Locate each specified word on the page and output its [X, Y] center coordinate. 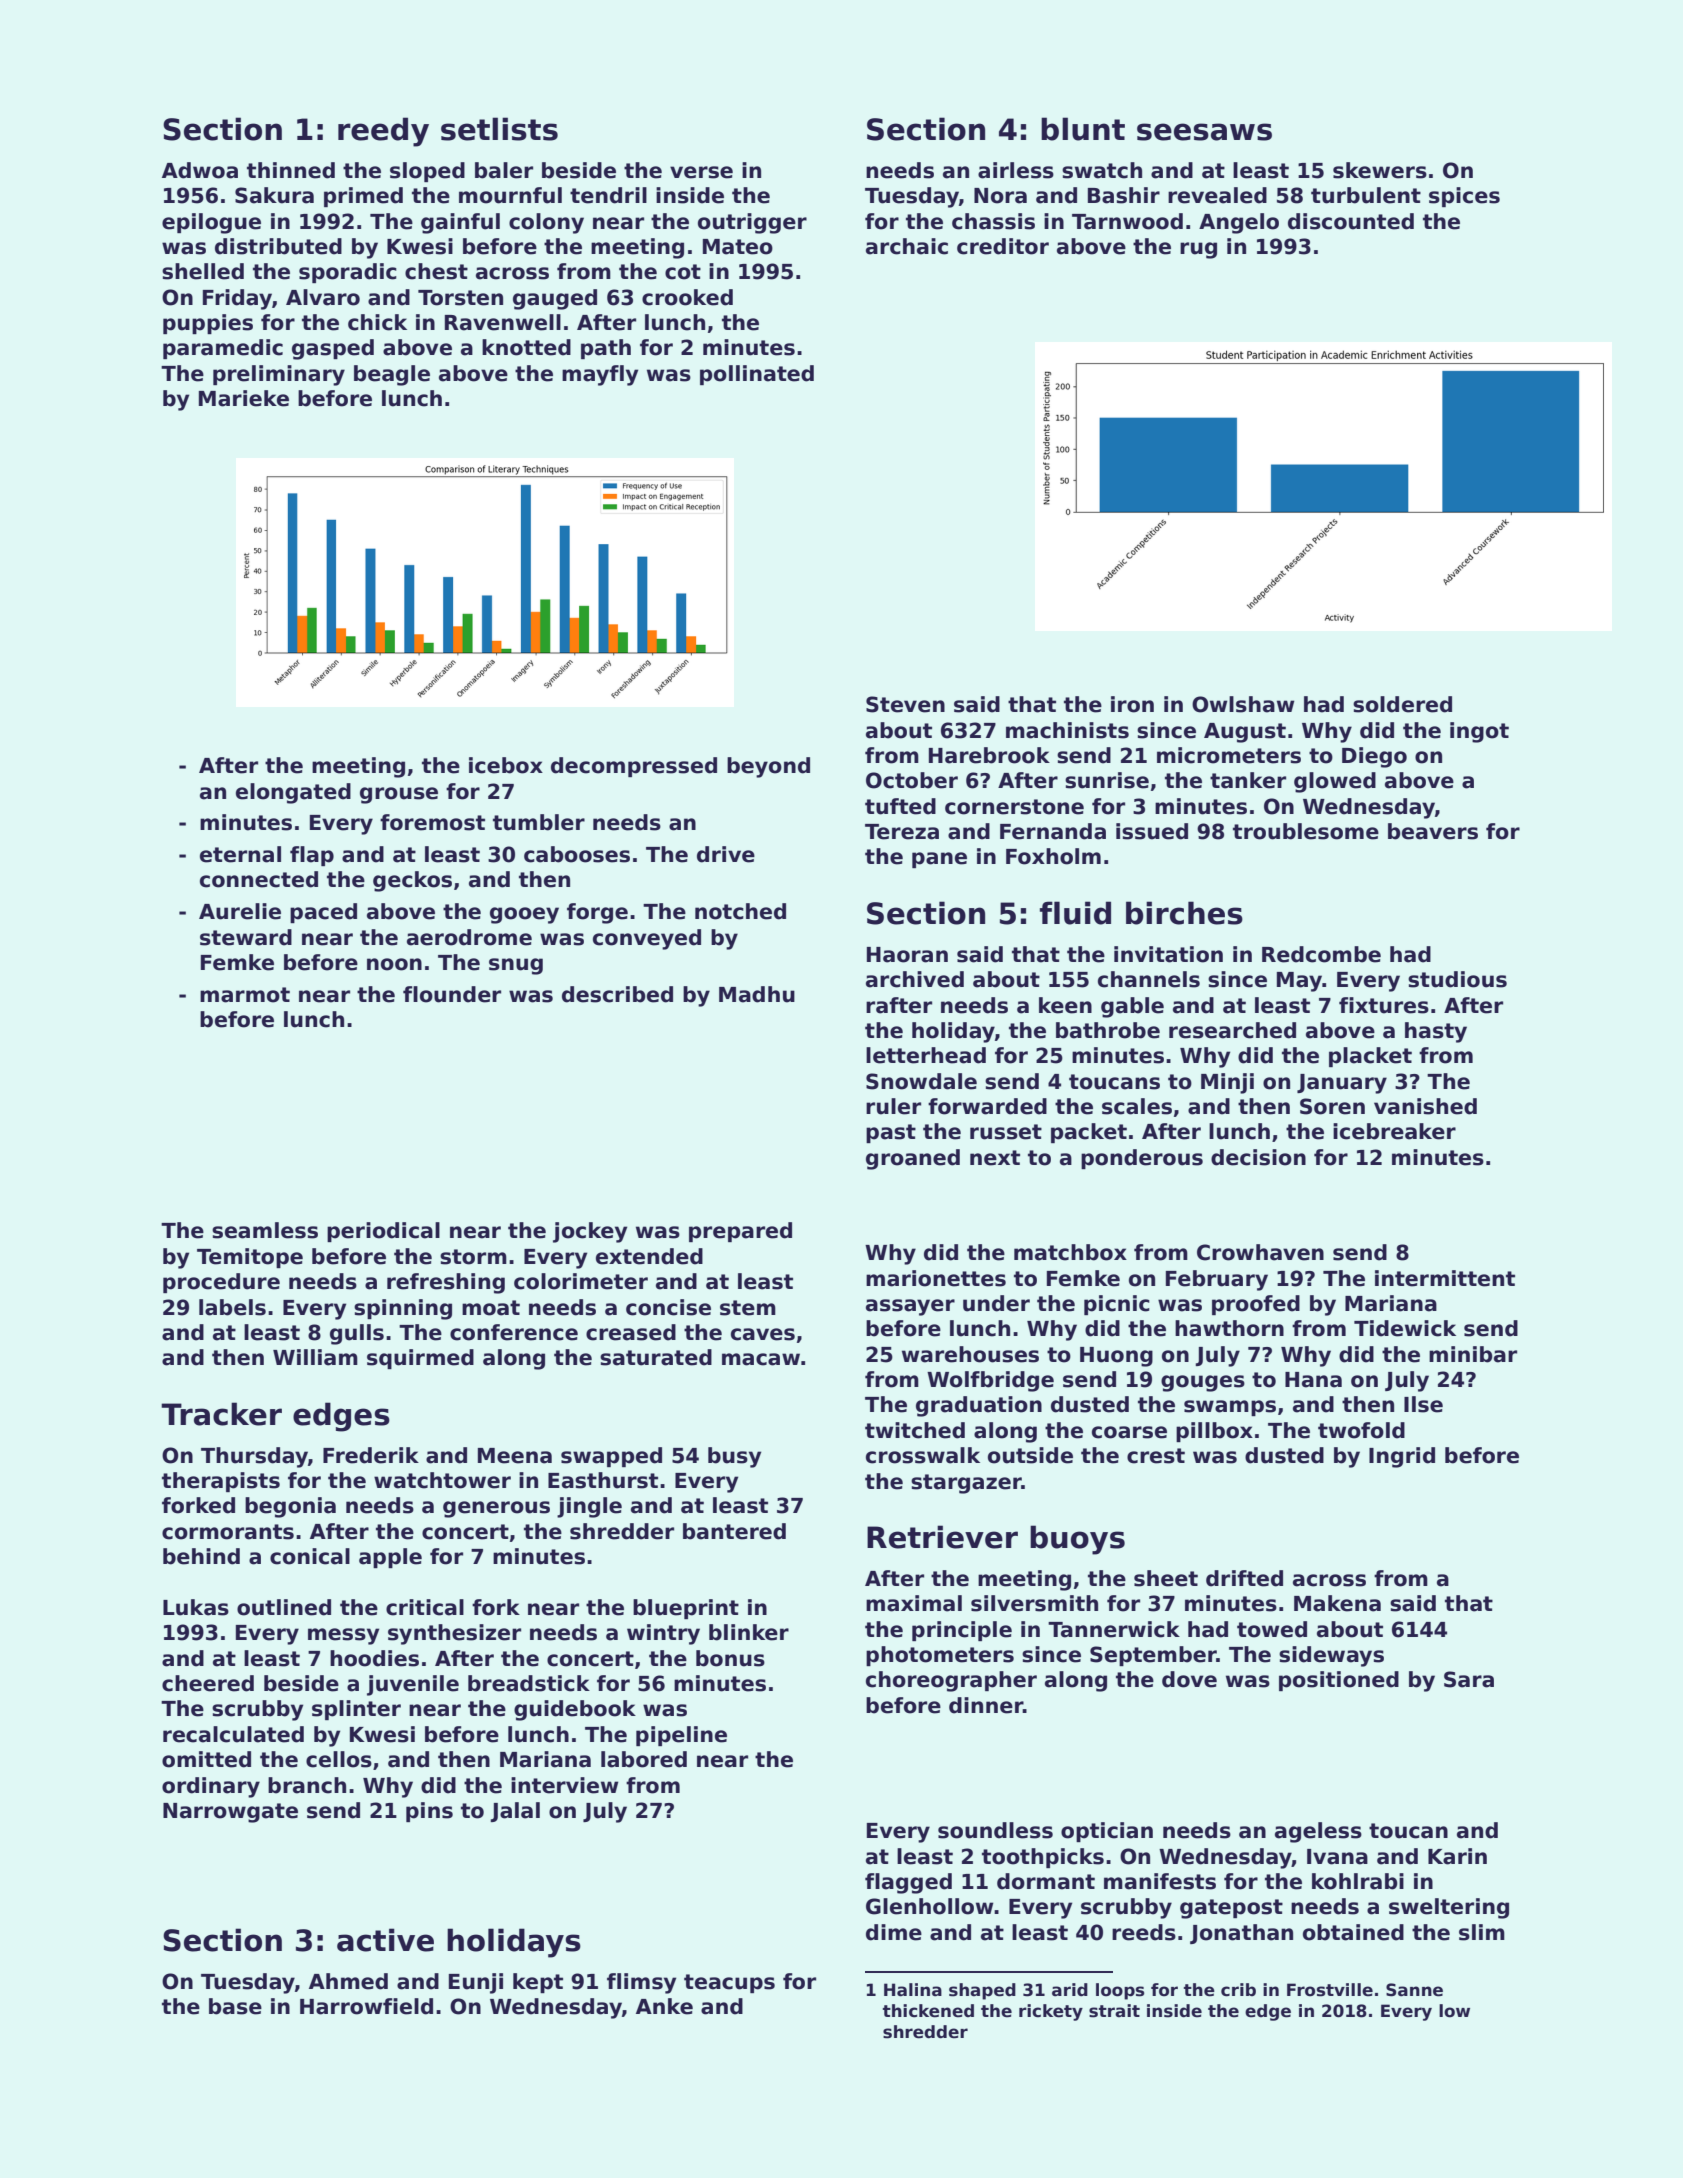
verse [701, 172]
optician [1107, 1832]
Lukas [196, 1607]
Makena [1337, 1603]
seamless [265, 1230]
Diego [1374, 757]
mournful [510, 195]
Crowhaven [1260, 1252]
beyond [768, 767]
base [235, 2006]
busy [734, 1457]
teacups [729, 1983]
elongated [293, 793]
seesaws [1204, 132]
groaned [913, 1159]
